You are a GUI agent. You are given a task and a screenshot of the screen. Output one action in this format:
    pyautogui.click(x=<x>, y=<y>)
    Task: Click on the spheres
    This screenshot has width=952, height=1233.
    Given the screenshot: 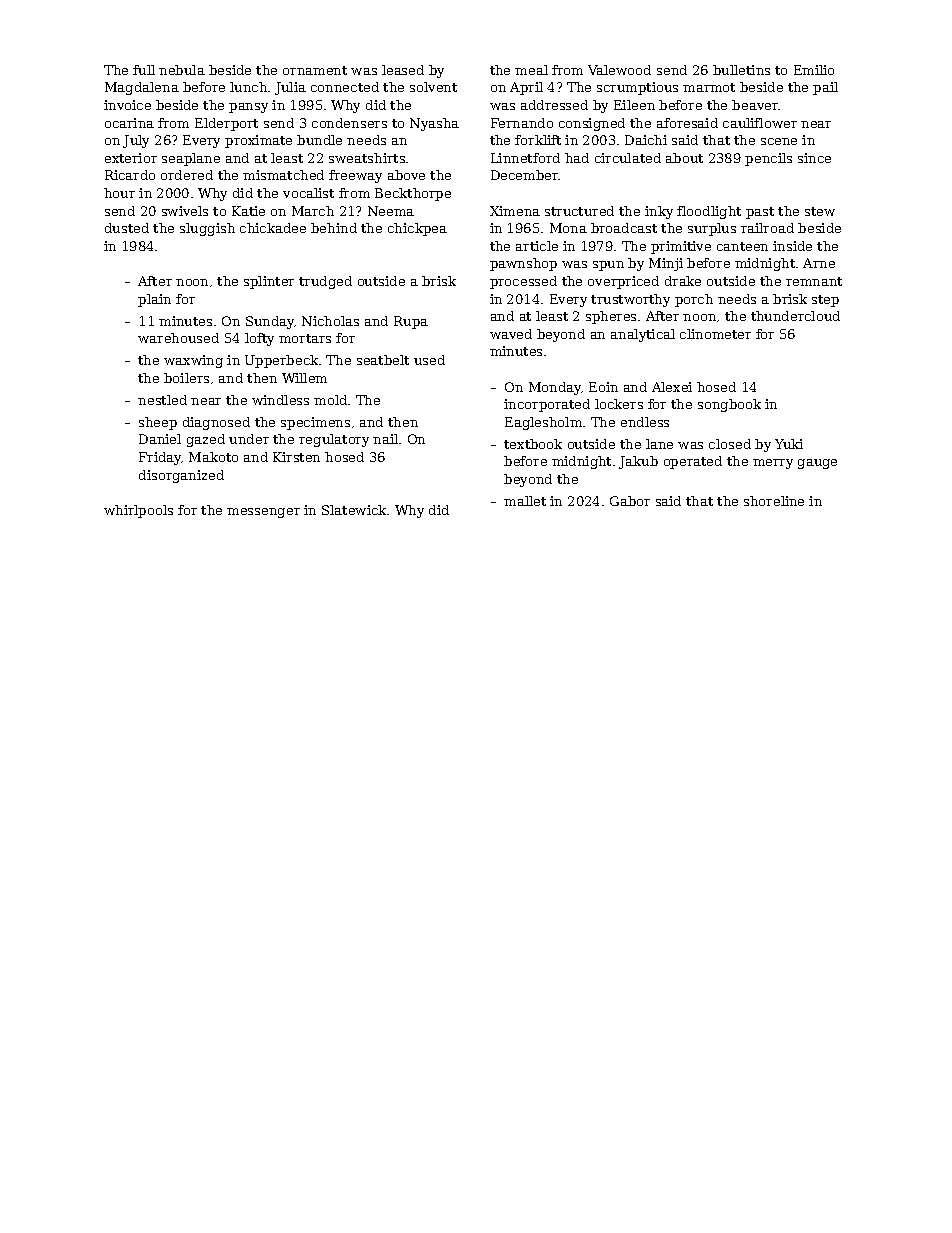 What is the action you would take?
    pyautogui.click(x=611, y=317)
